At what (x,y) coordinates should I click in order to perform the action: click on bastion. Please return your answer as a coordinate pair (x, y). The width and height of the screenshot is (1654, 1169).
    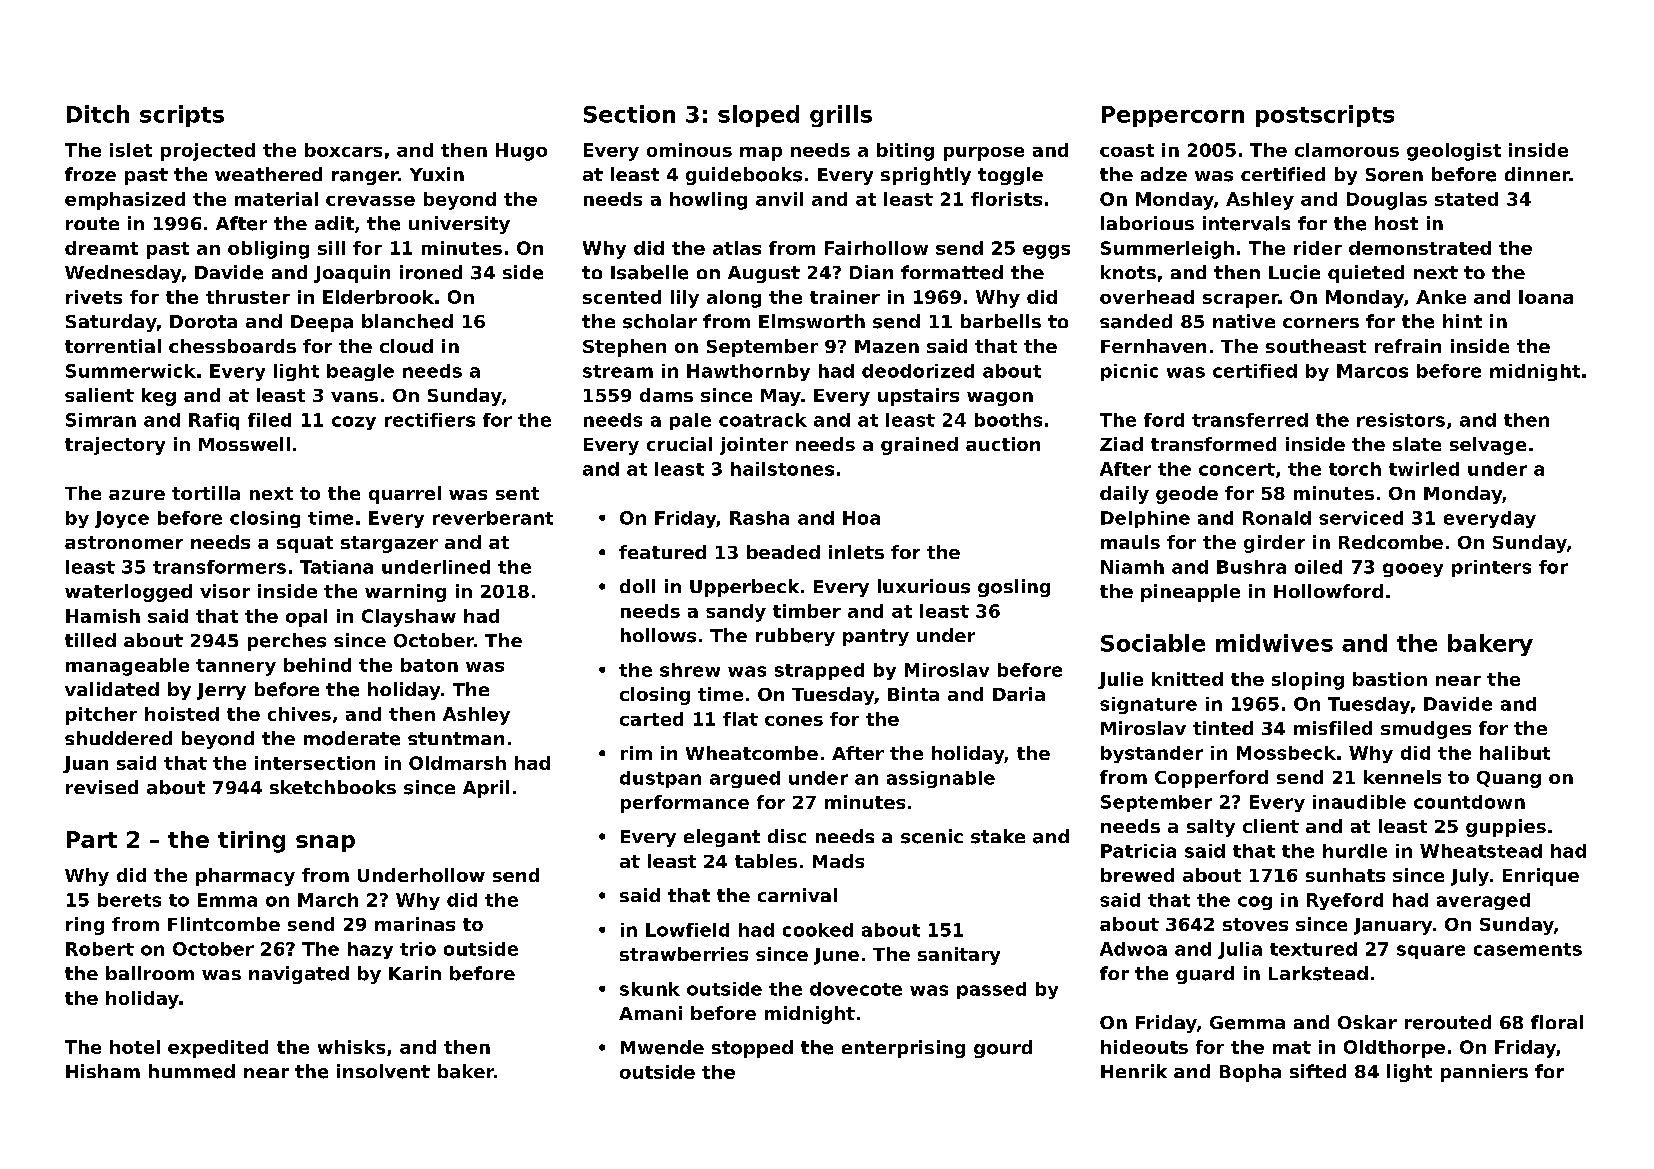
    Looking at the image, I should click on (1390, 679).
